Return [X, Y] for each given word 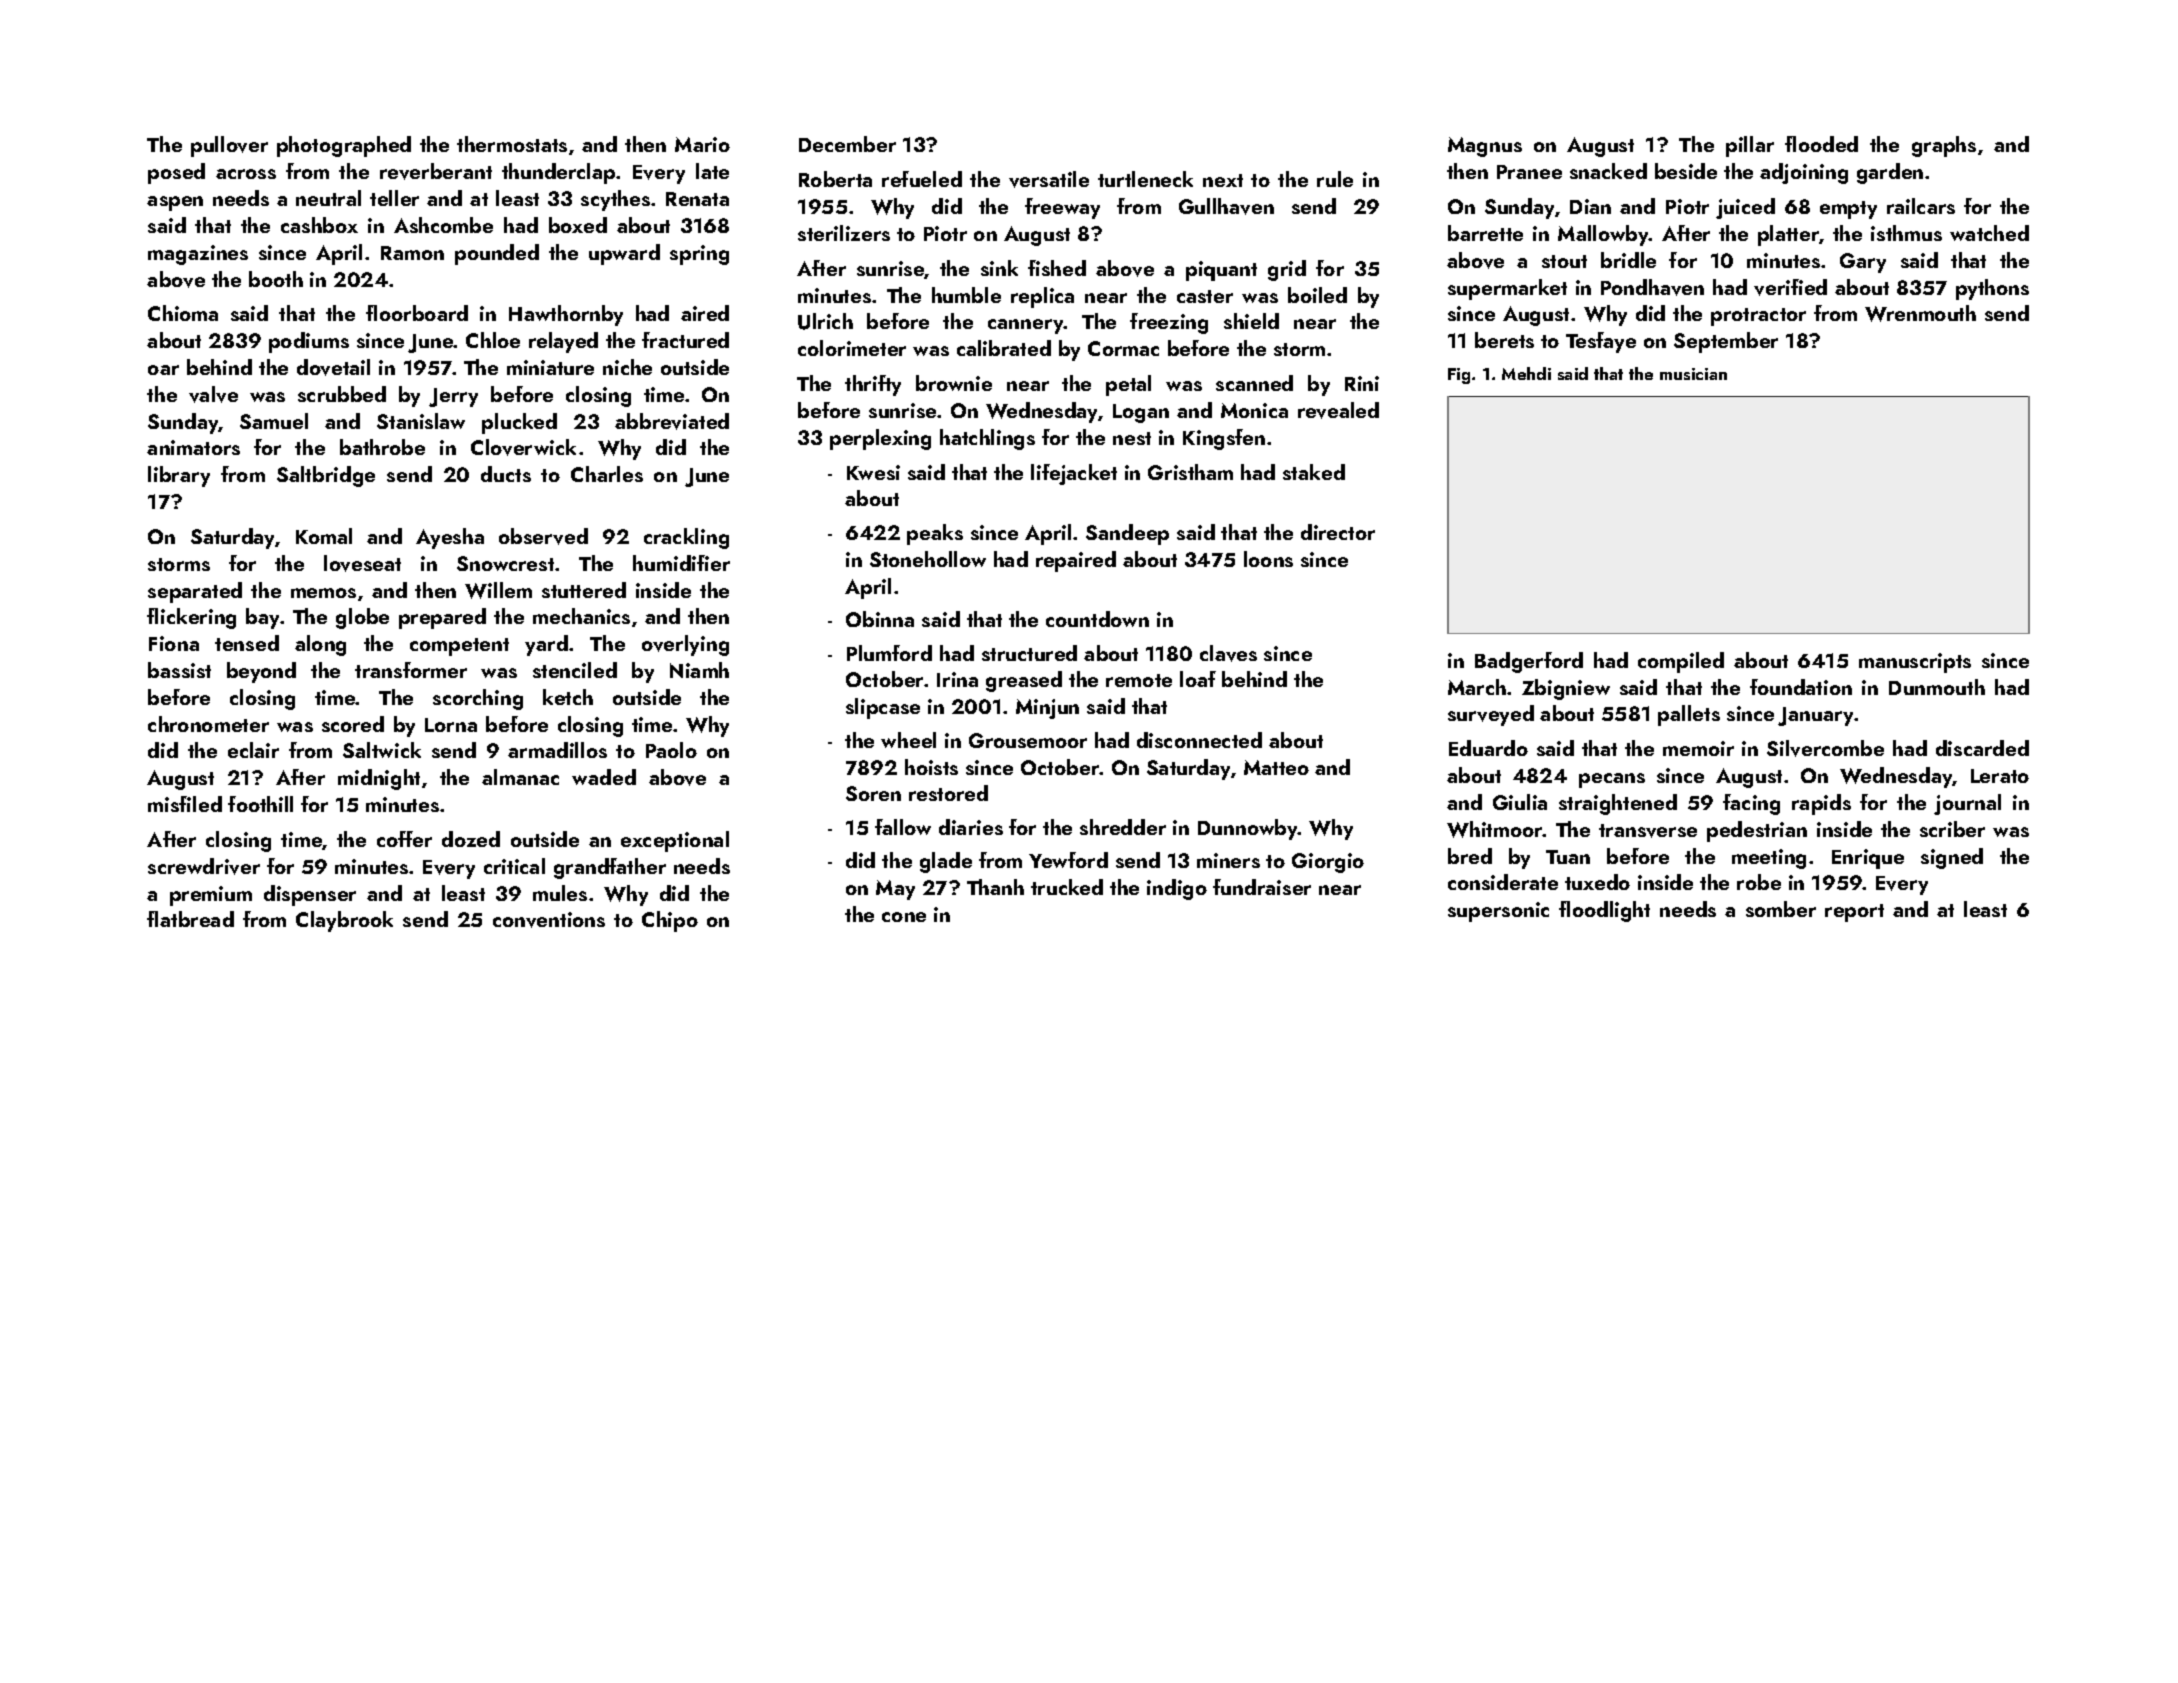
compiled [1681, 662]
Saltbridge [326, 476]
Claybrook [344, 921]
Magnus [1485, 147]
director [1338, 532]
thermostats [512, 144]
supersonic [1498, 912]
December [847, 144]
